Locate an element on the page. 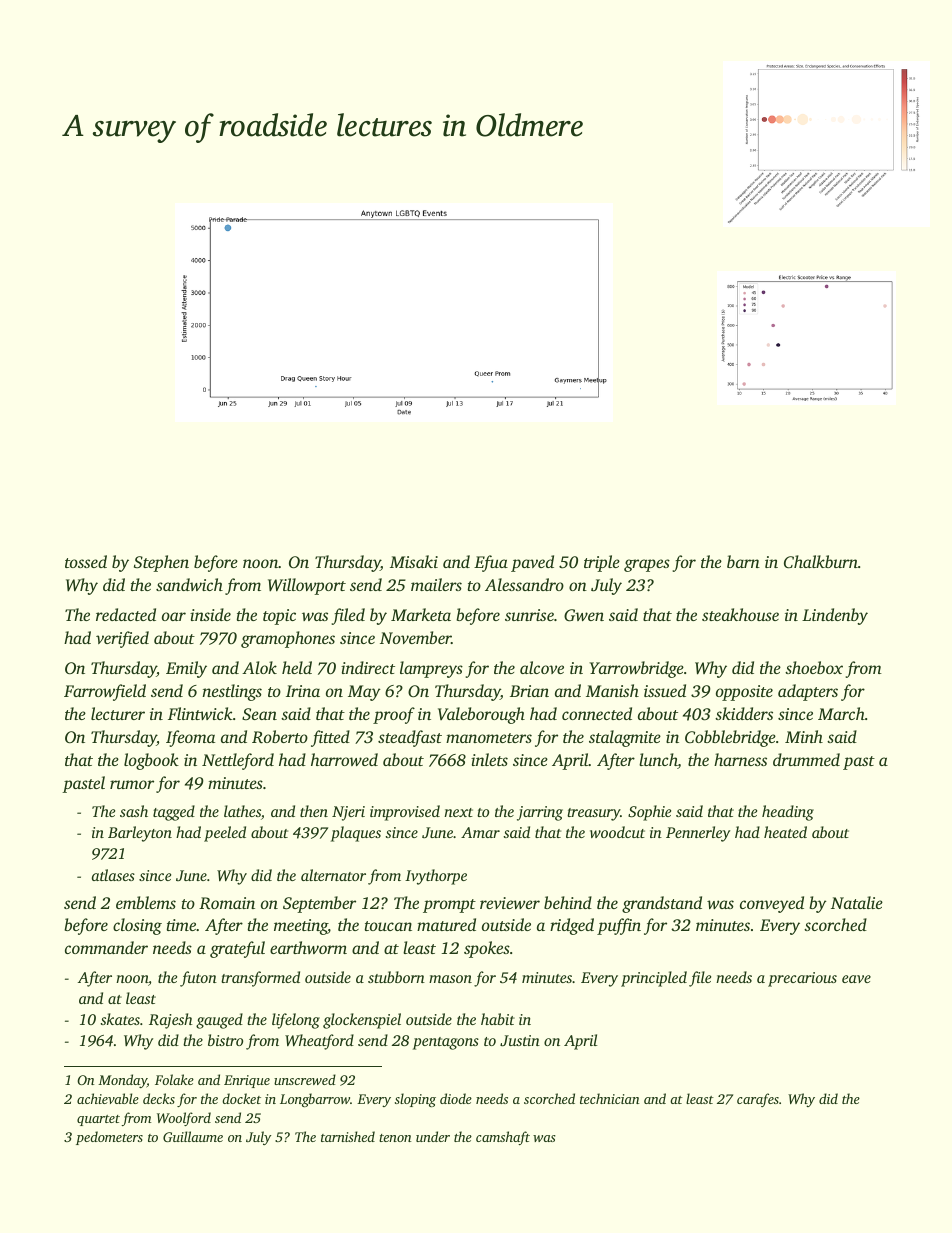  spokes is located at coordinates (487, 949).
